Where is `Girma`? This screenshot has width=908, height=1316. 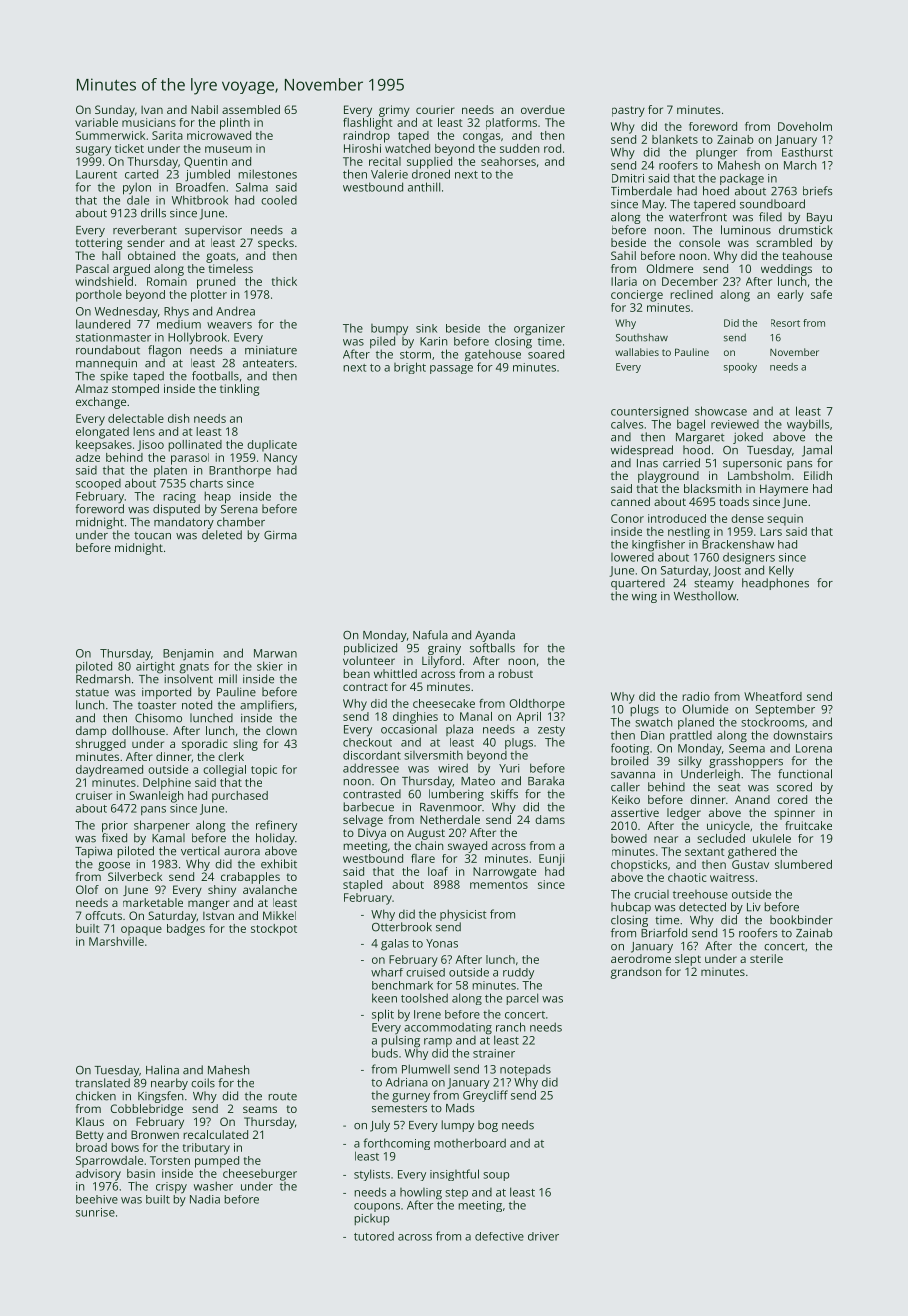 Girma is located at coordinates (280, 535).
